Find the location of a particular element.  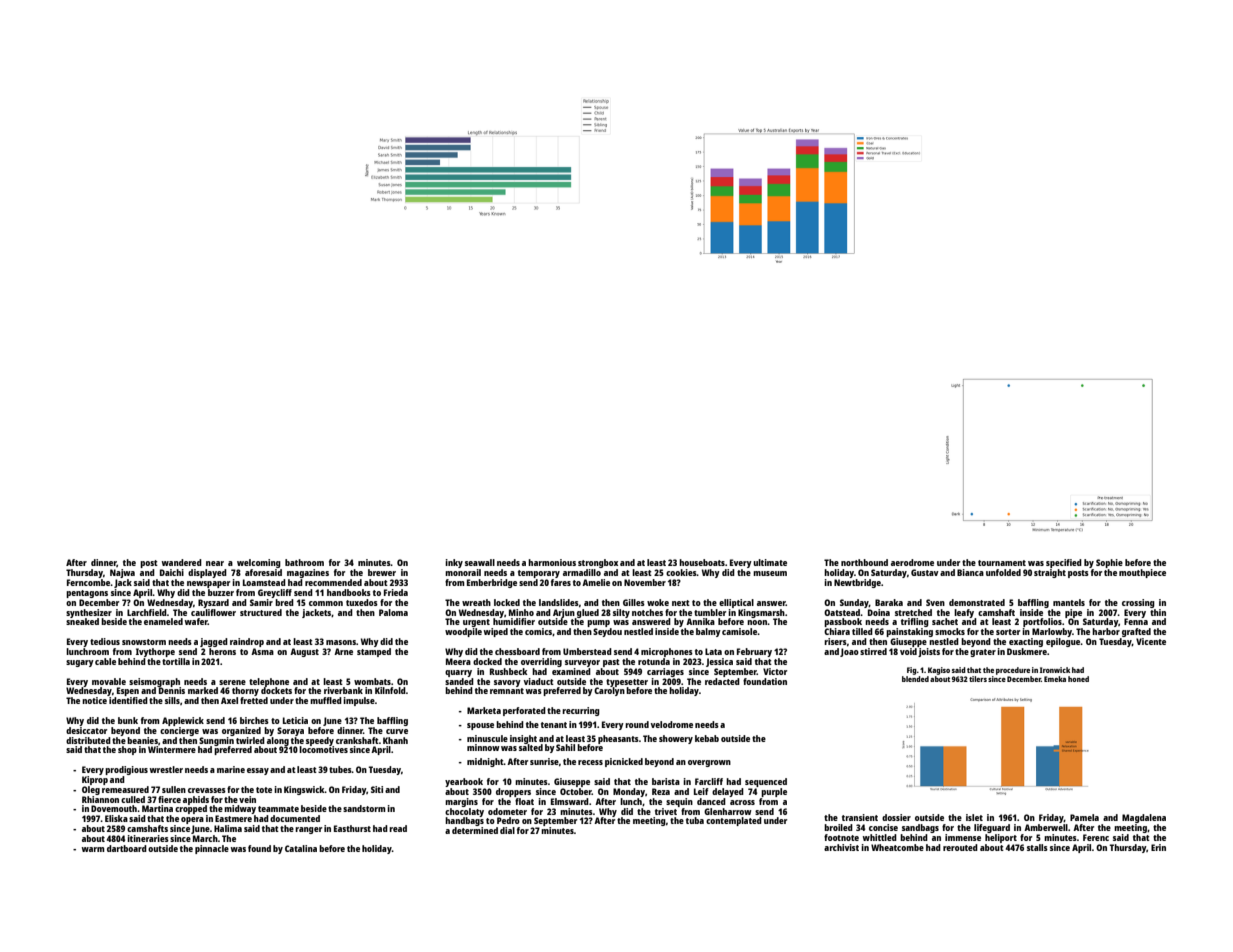

Catalina is located at coordinates (301, 848).
